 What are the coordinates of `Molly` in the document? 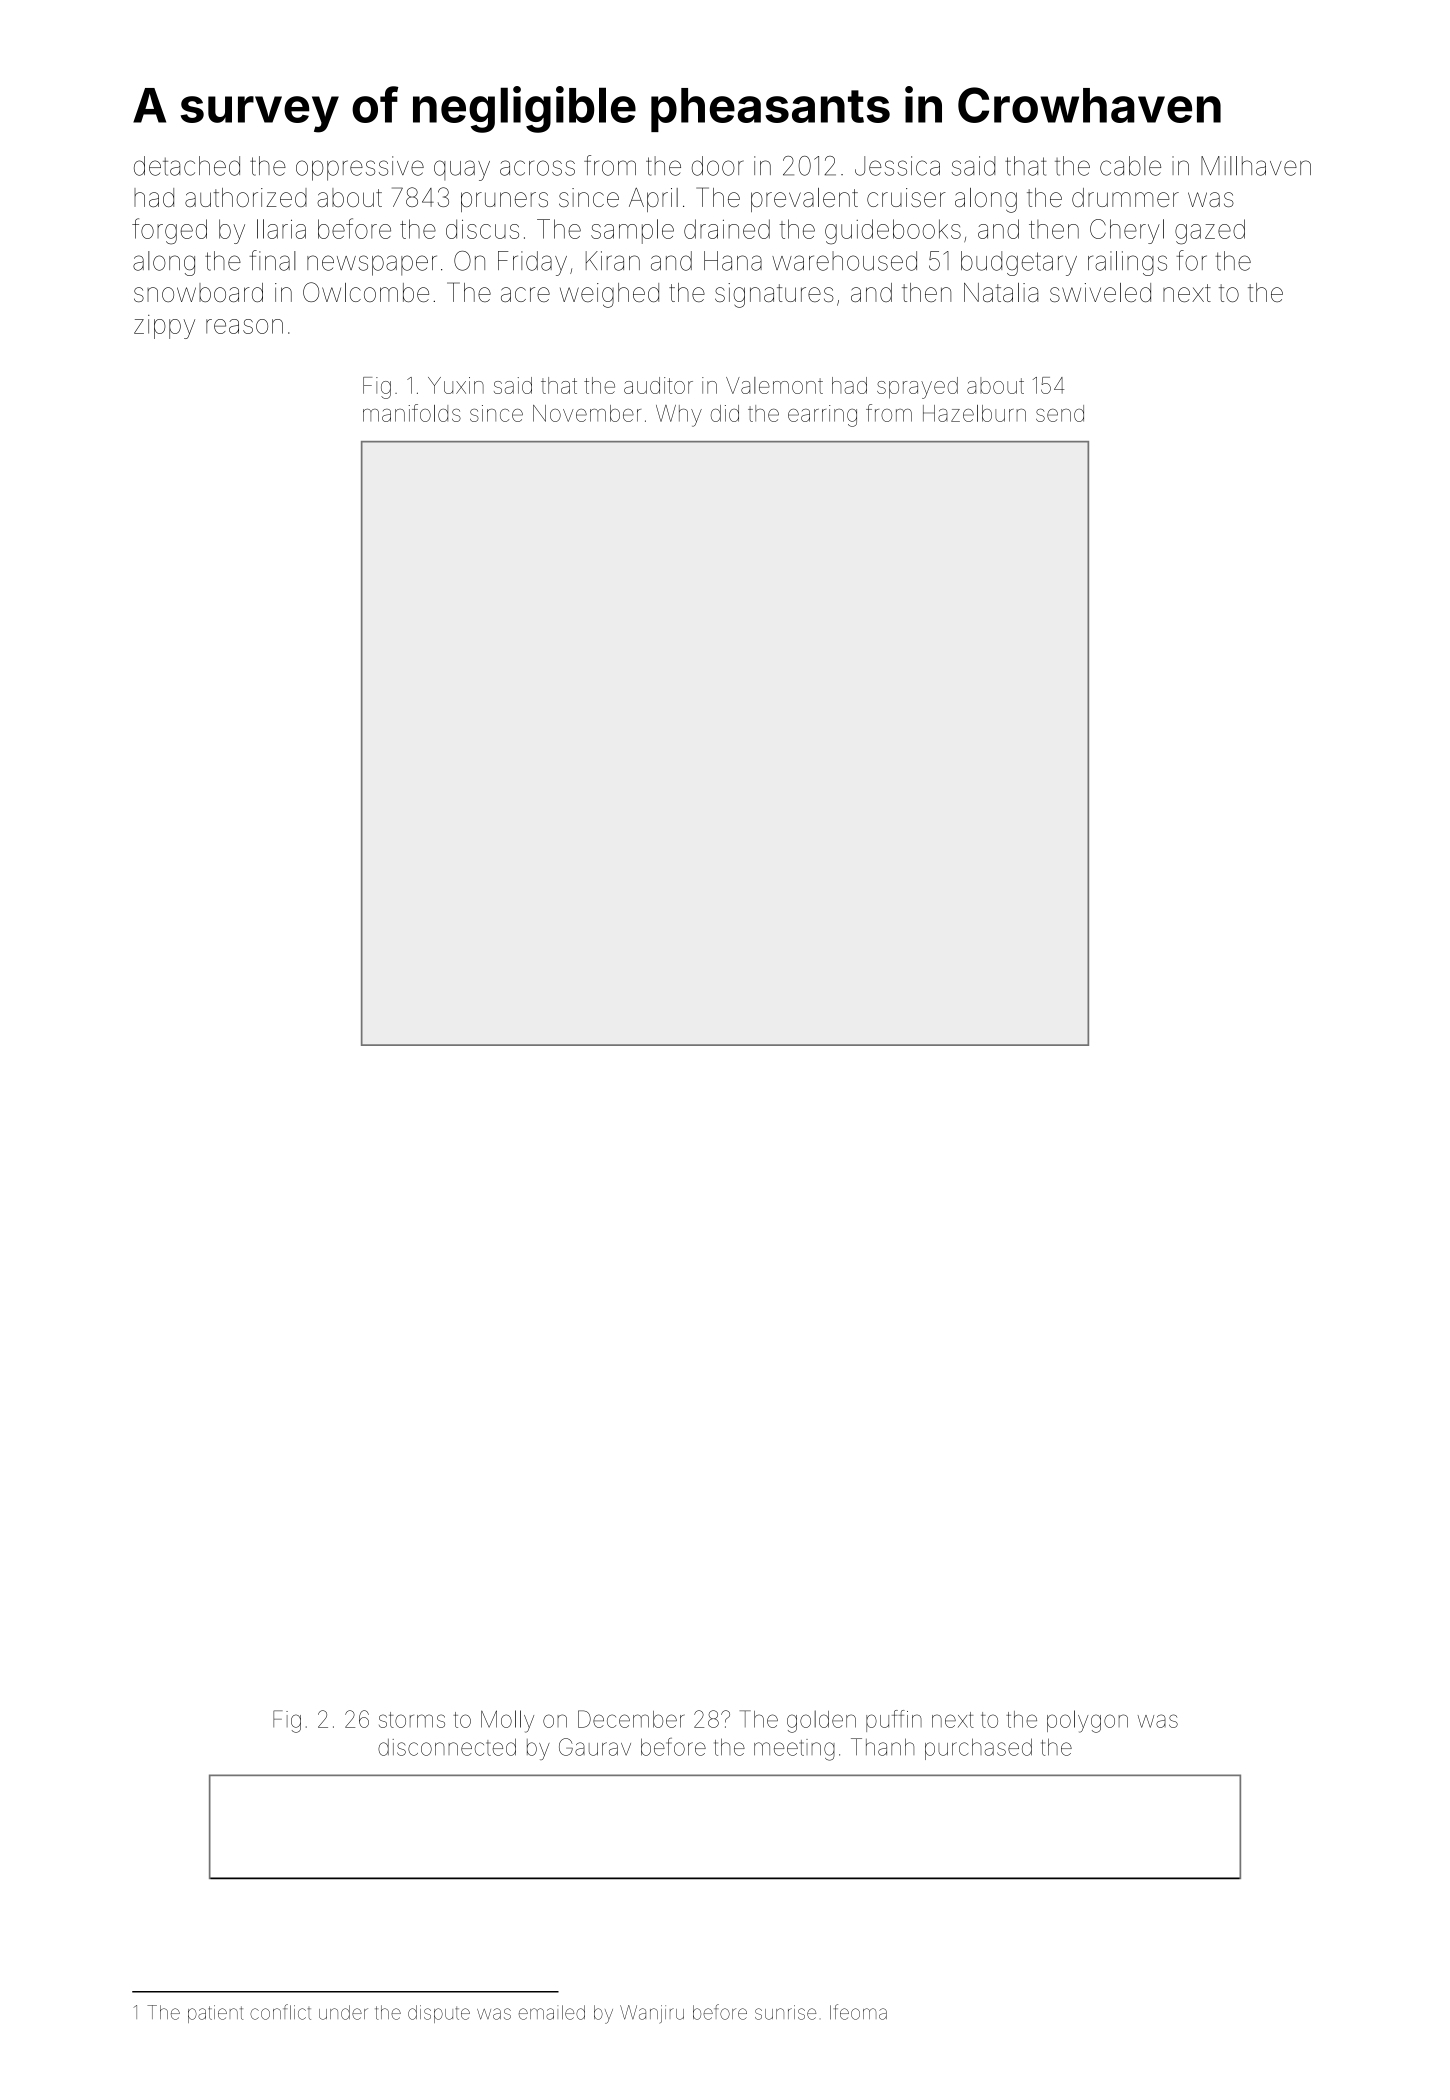 It's located at (507, 1721).
